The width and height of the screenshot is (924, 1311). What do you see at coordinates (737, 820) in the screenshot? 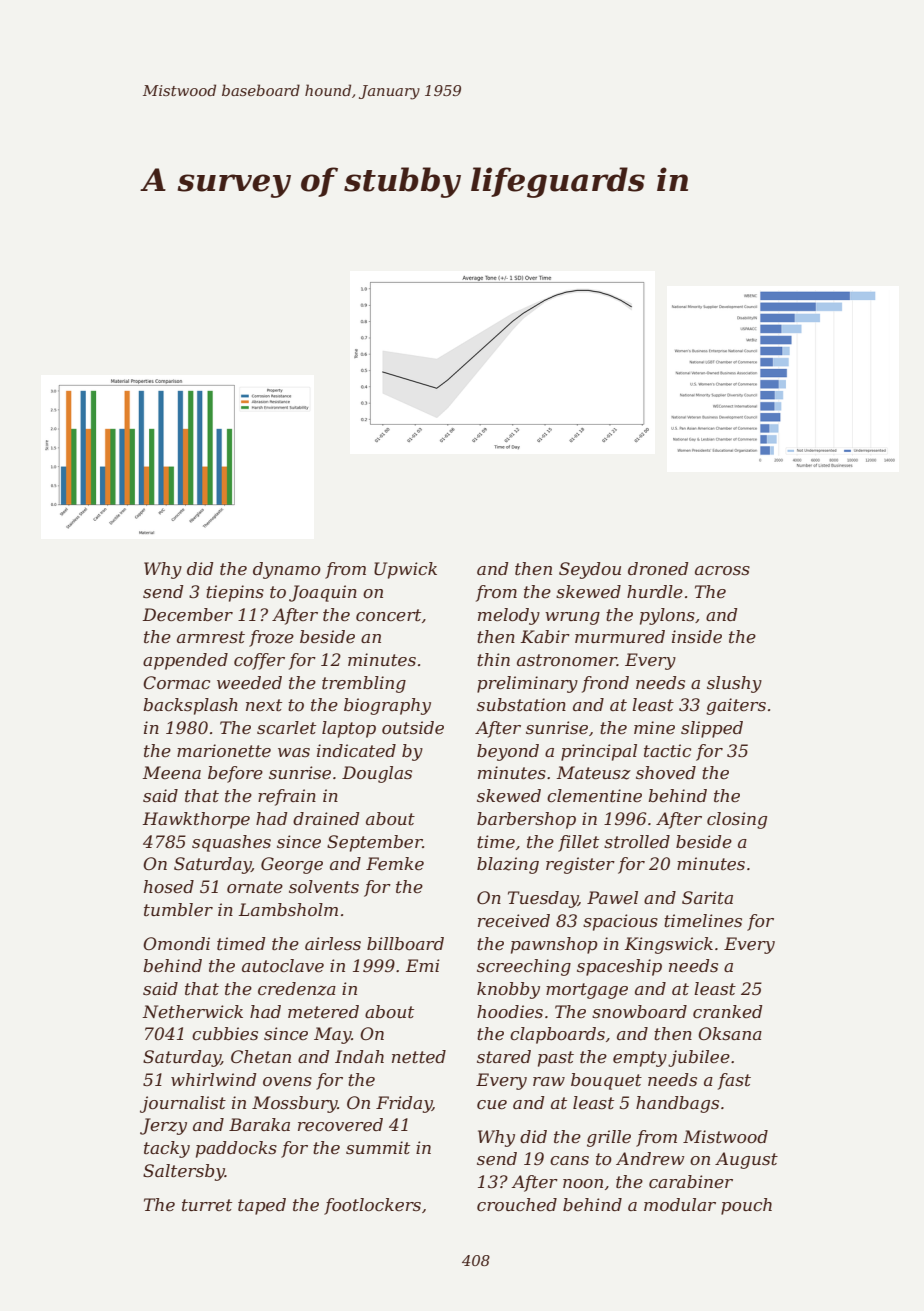
I see `closing` at bounding box center [737, 820].
